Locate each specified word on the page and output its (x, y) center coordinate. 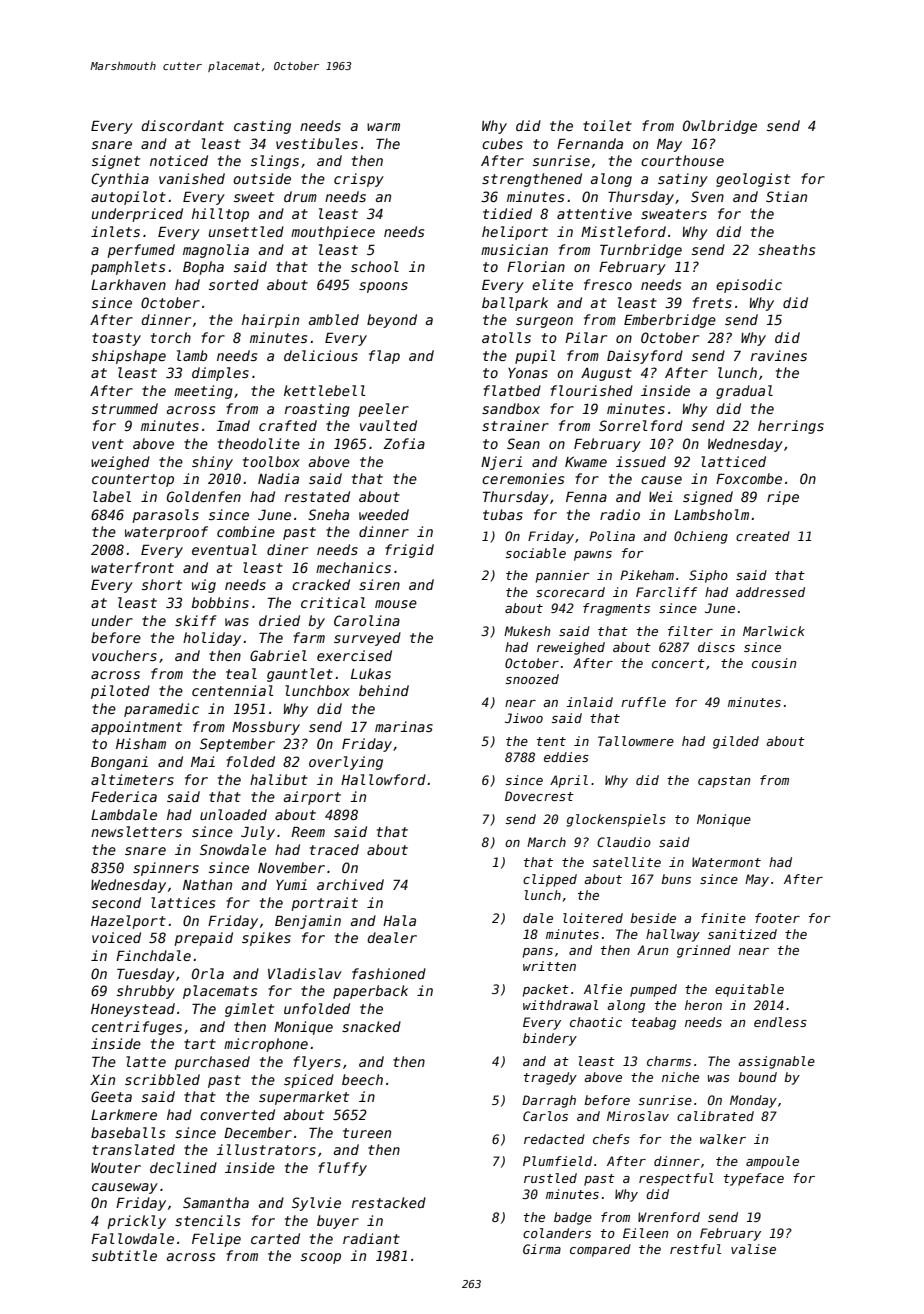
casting (262, 127)
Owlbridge (720, 127)
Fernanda (590, 143)
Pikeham (647, 575)
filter (690, 631)
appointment (136, 728)
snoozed (532, 679)
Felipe (216, 1240)
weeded (384, 514)
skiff (196, 620)
